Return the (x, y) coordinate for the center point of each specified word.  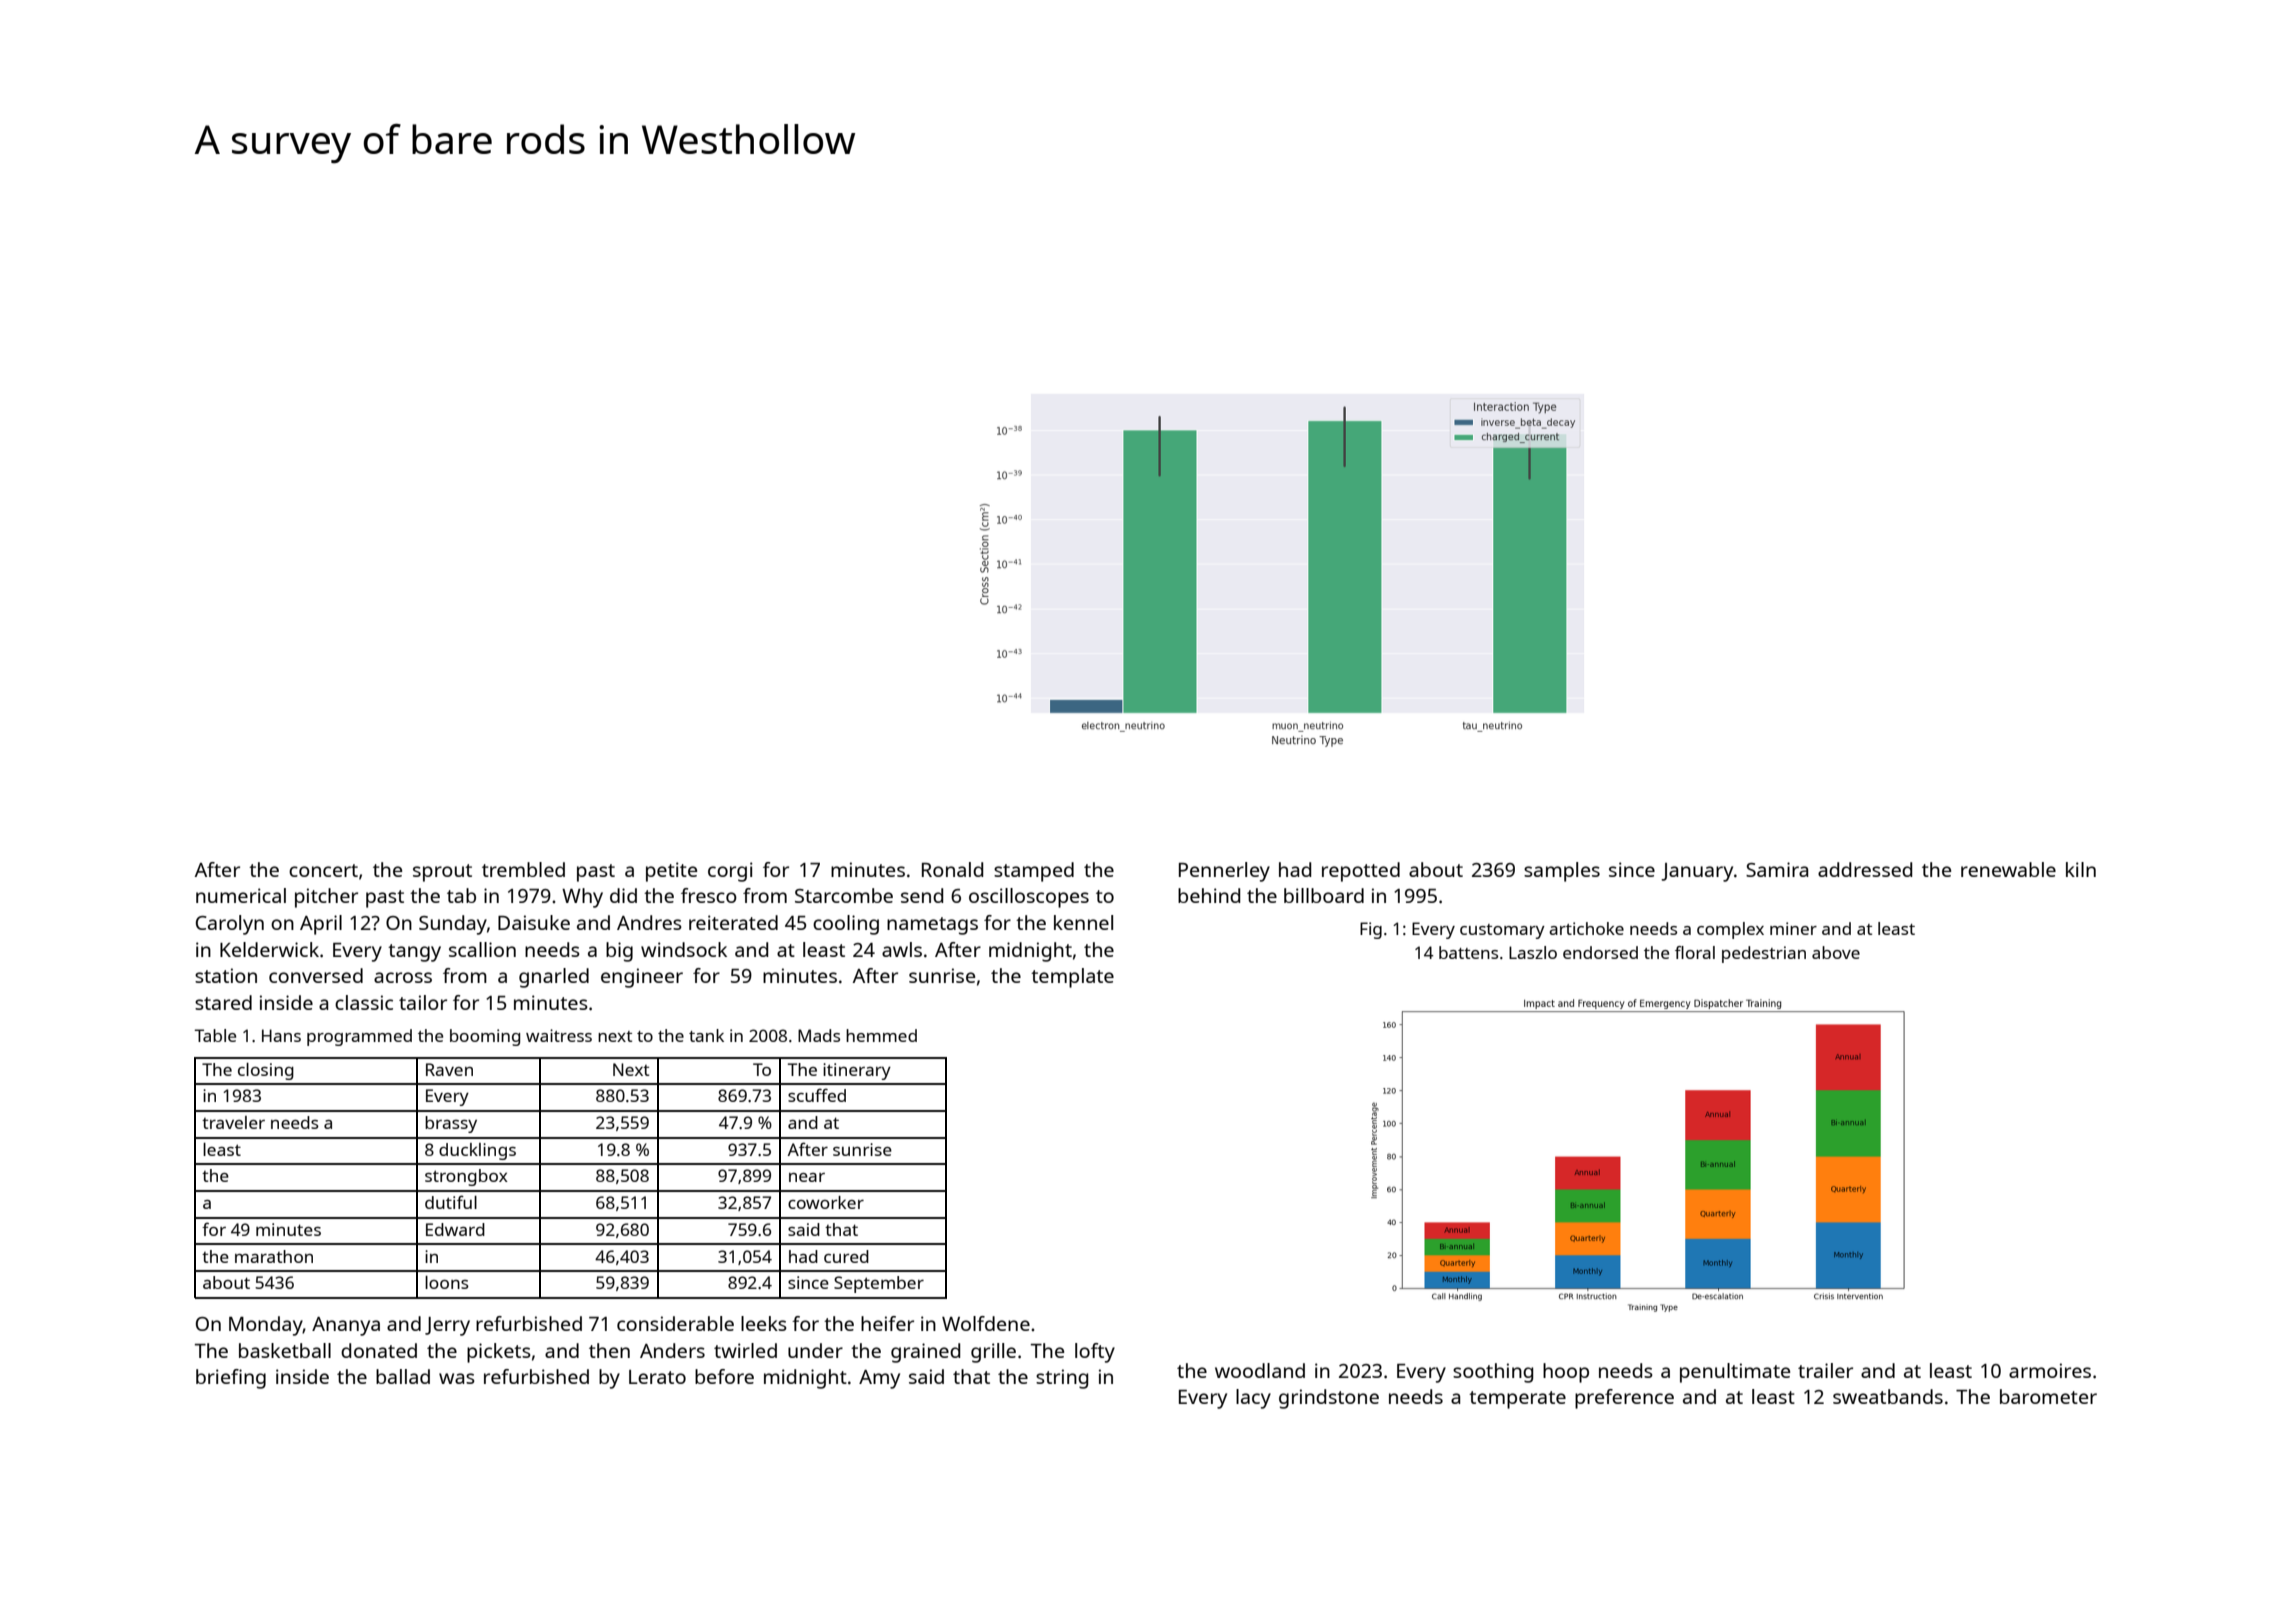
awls (902, 949)
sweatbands (1888, 1396)
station (226, 975)
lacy (1253, 1399)
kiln (2081, 869)
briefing (231, 1379)
